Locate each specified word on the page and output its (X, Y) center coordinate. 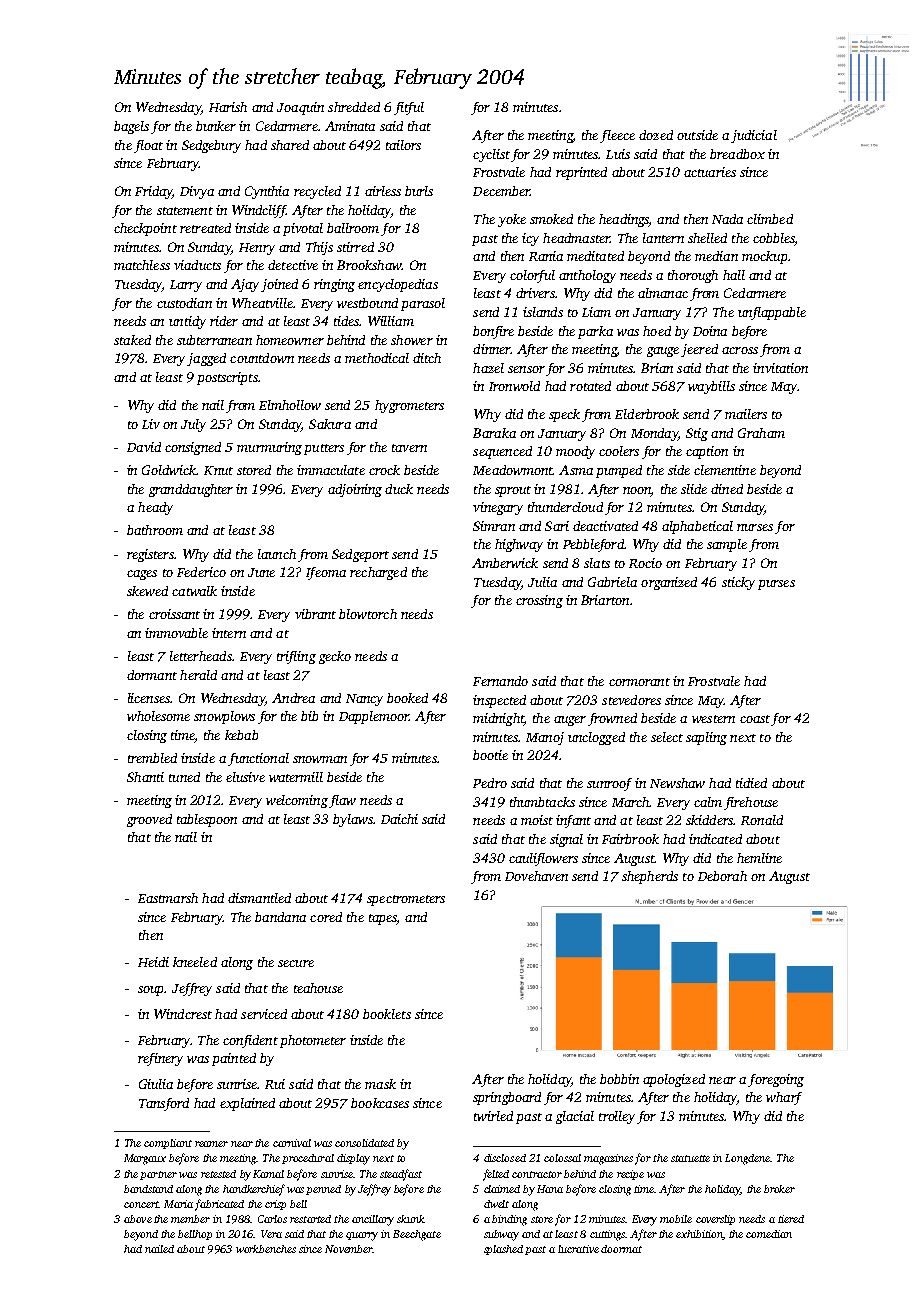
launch (277, 554)
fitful (409, 108)
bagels (131, 127)
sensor (526, 369)
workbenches (266, 1249)
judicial (754, 136)
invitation (780, 368)
